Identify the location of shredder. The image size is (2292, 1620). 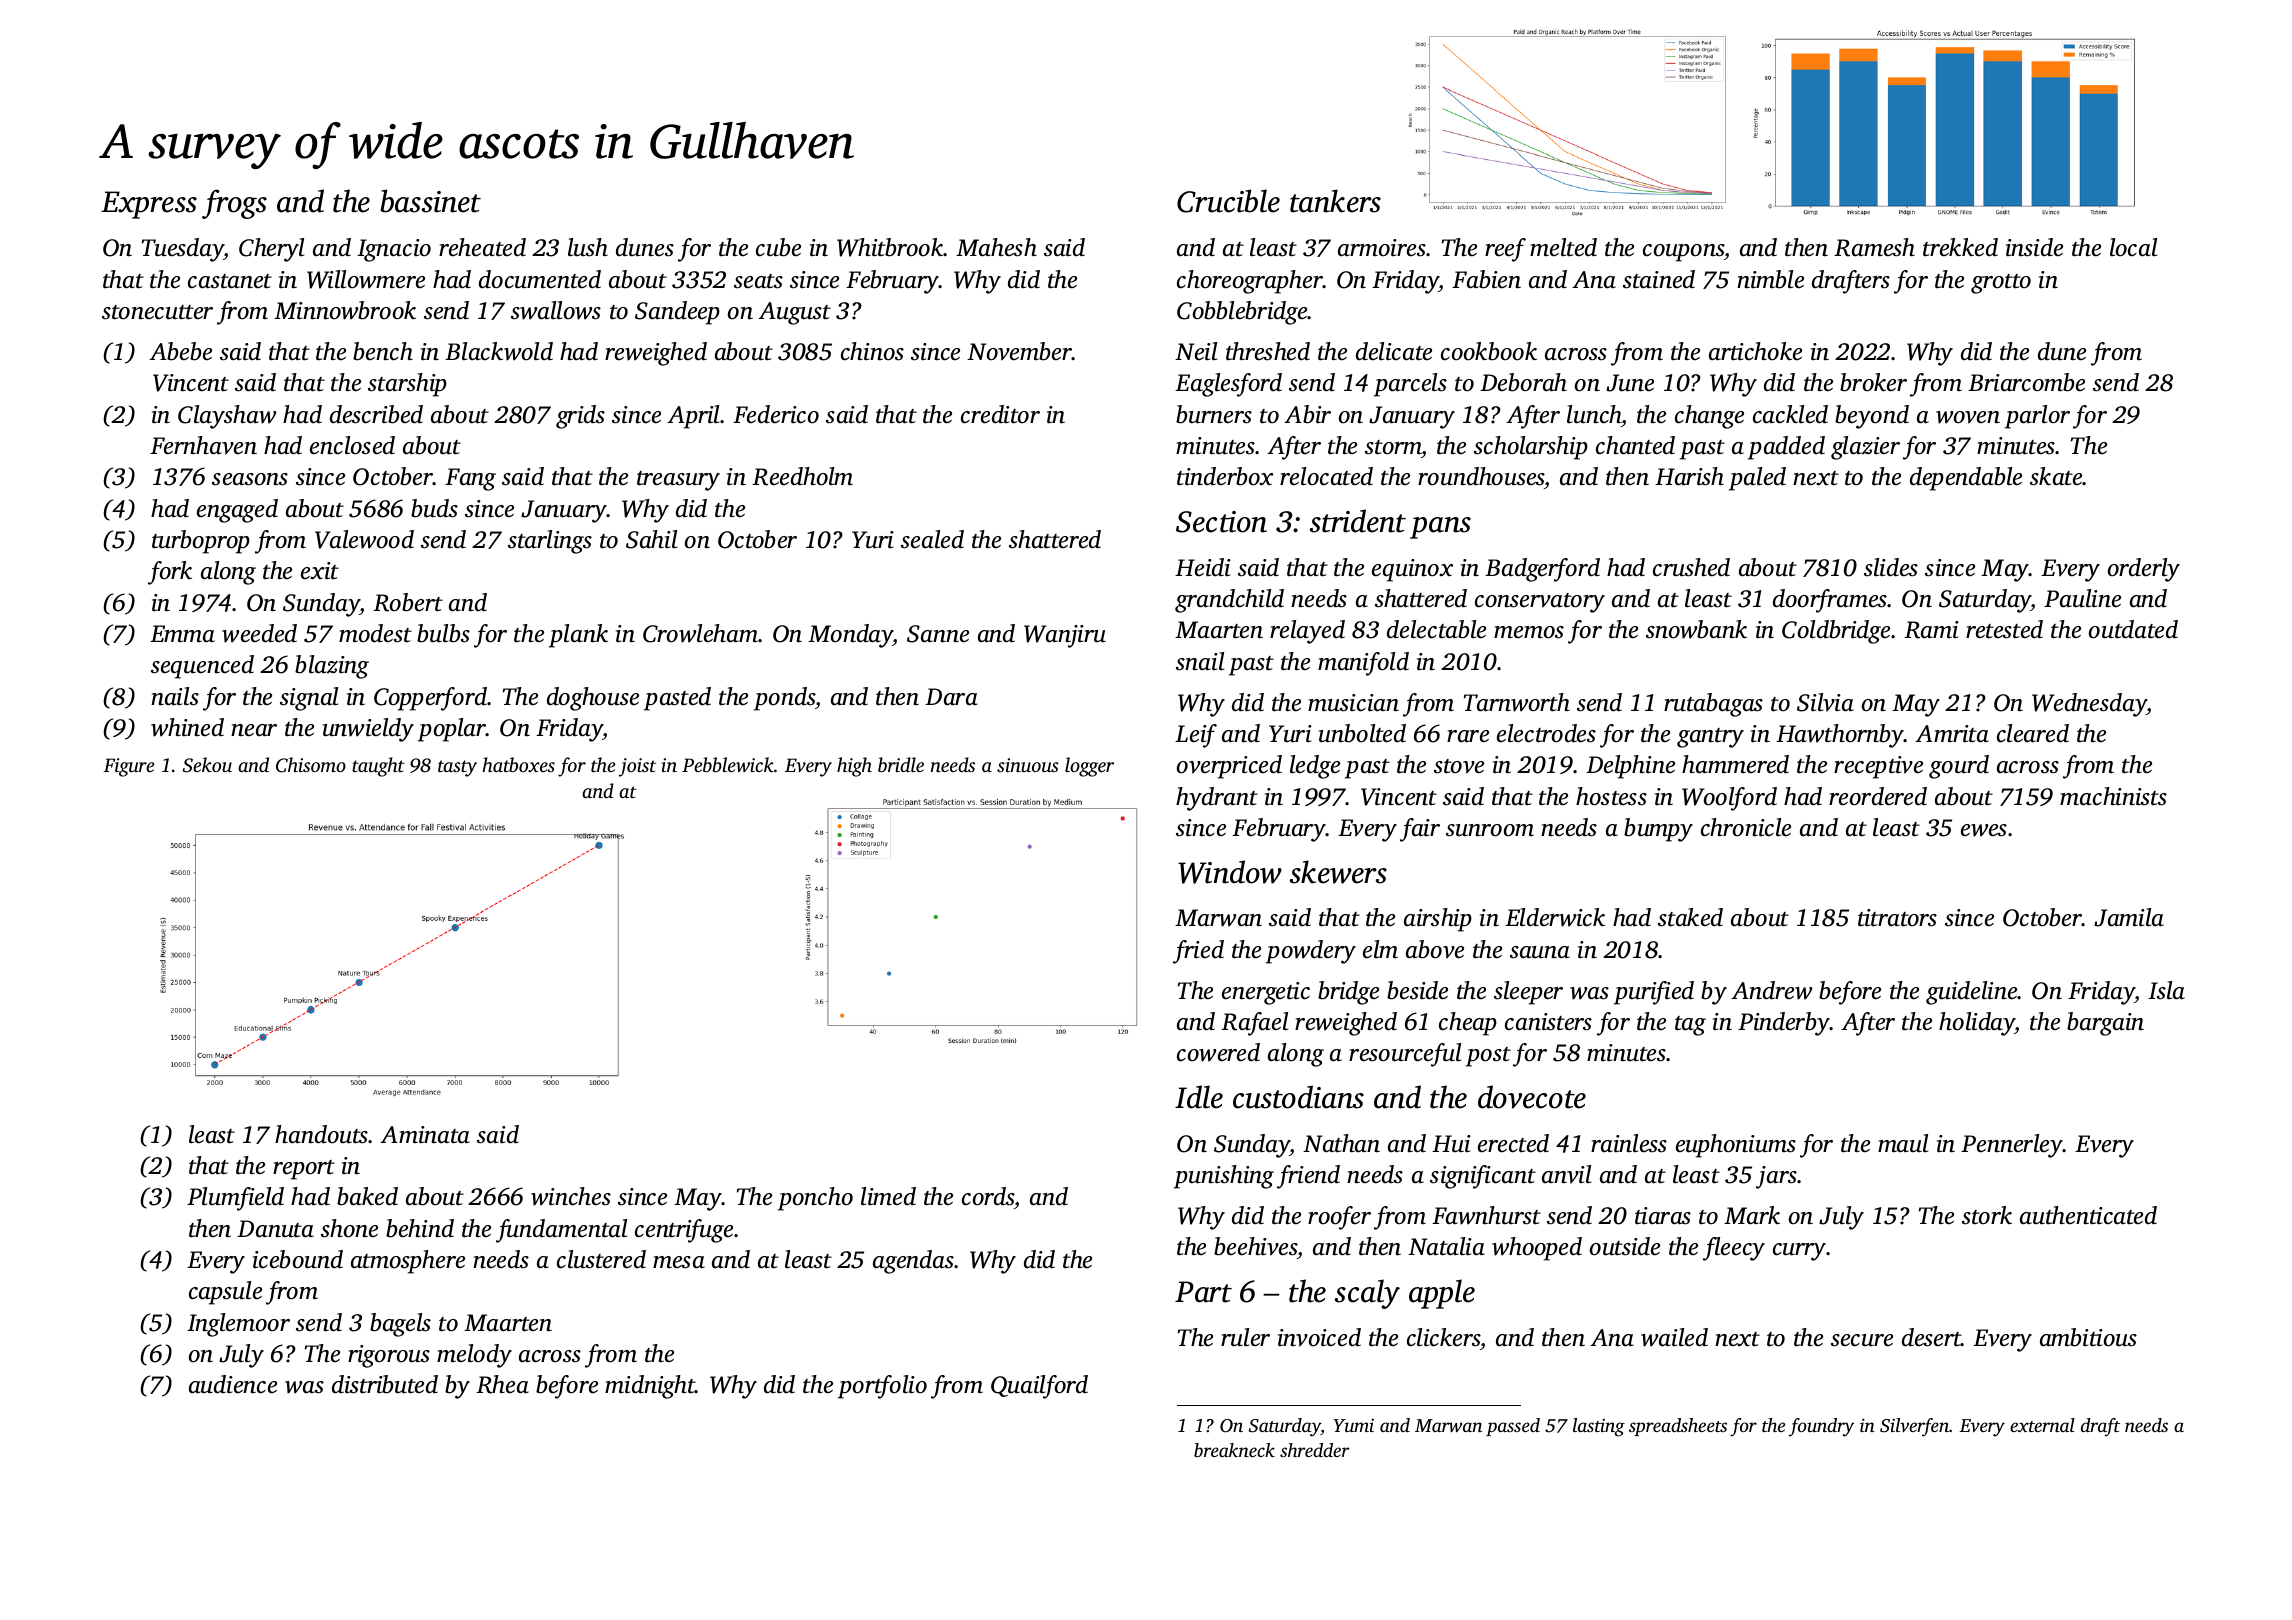
(1315, 1450).
